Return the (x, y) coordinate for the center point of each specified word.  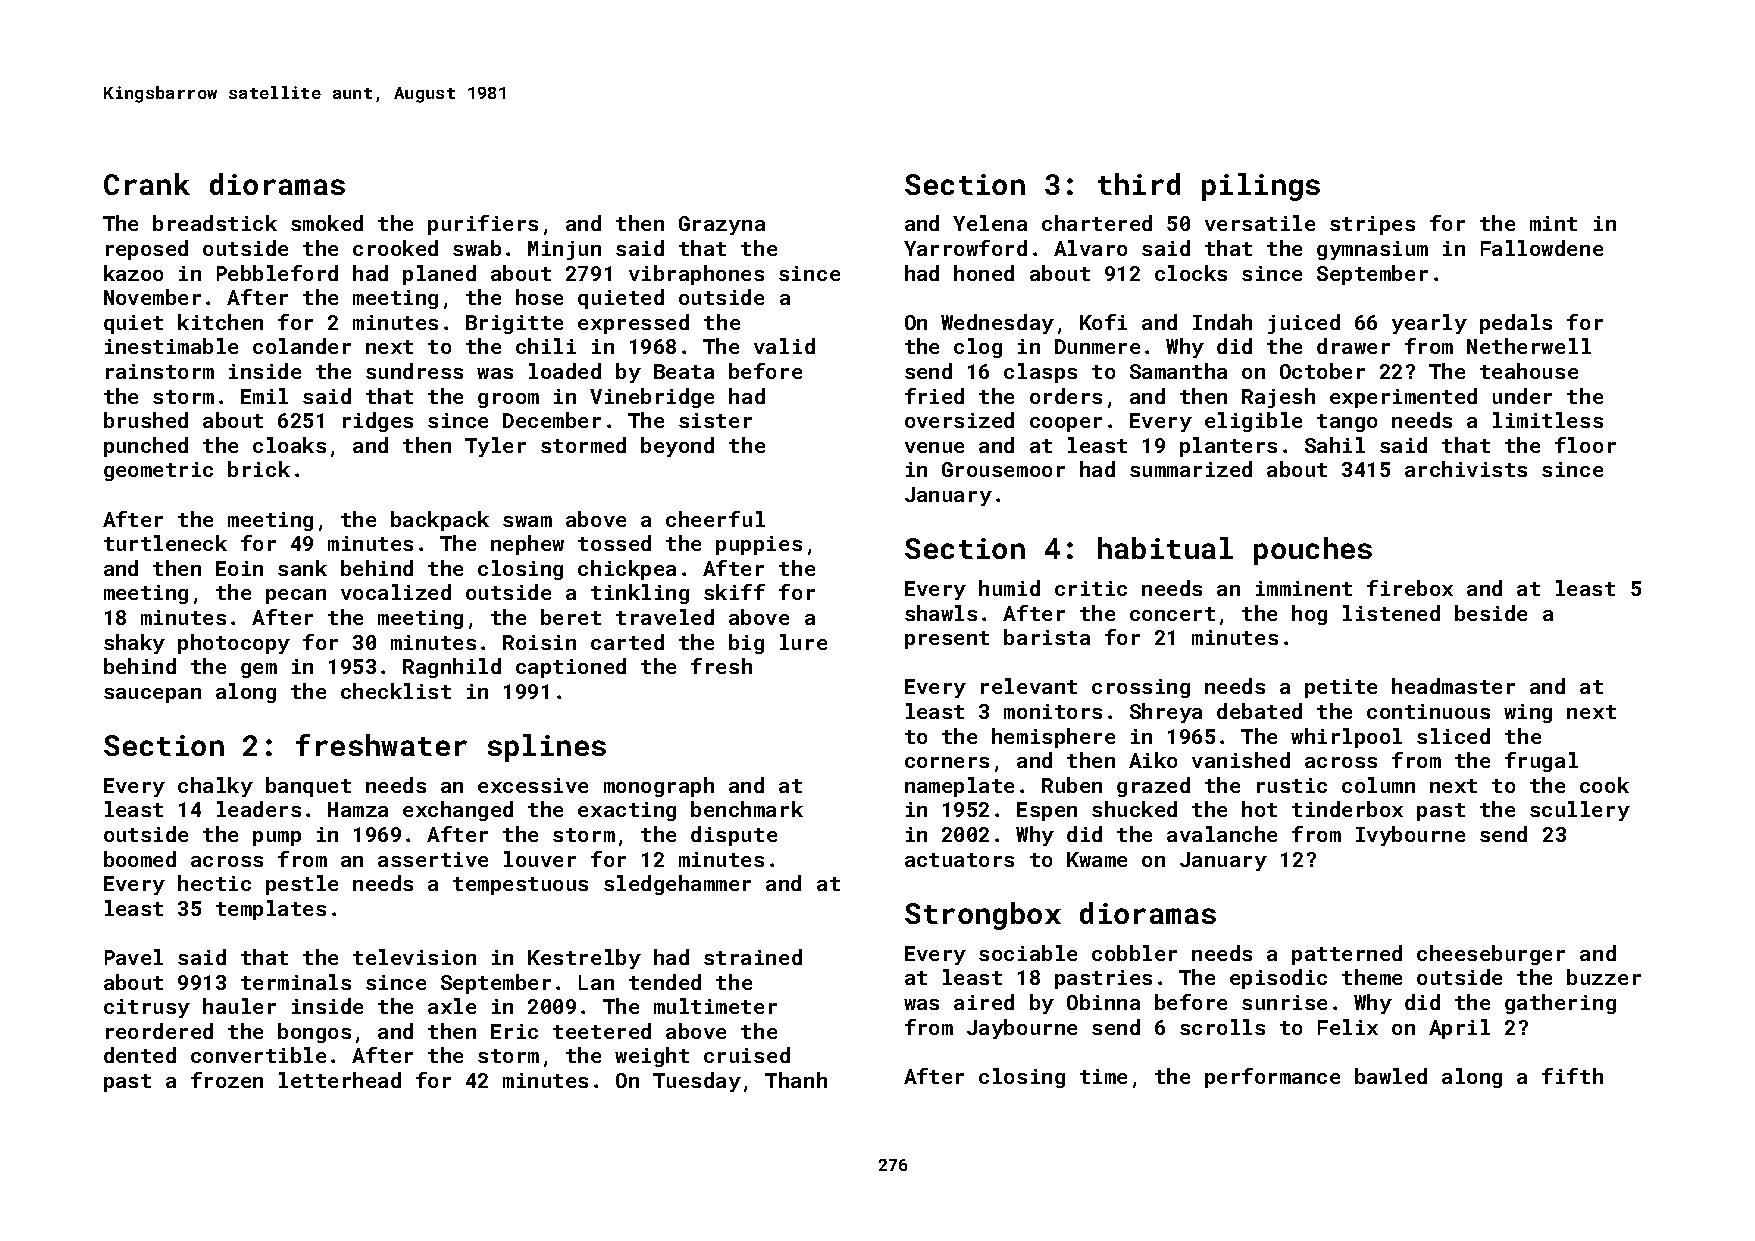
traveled (665, 617)
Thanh (796, 1080)
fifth (1572, 1076)
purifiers (483, 225)
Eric (514, 1031)
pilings (1261, 187)
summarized (1191, 469)
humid (1009, 588)
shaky (134, 644)
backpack (440, 521)
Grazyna (722, 225)
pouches (1313, 551)
